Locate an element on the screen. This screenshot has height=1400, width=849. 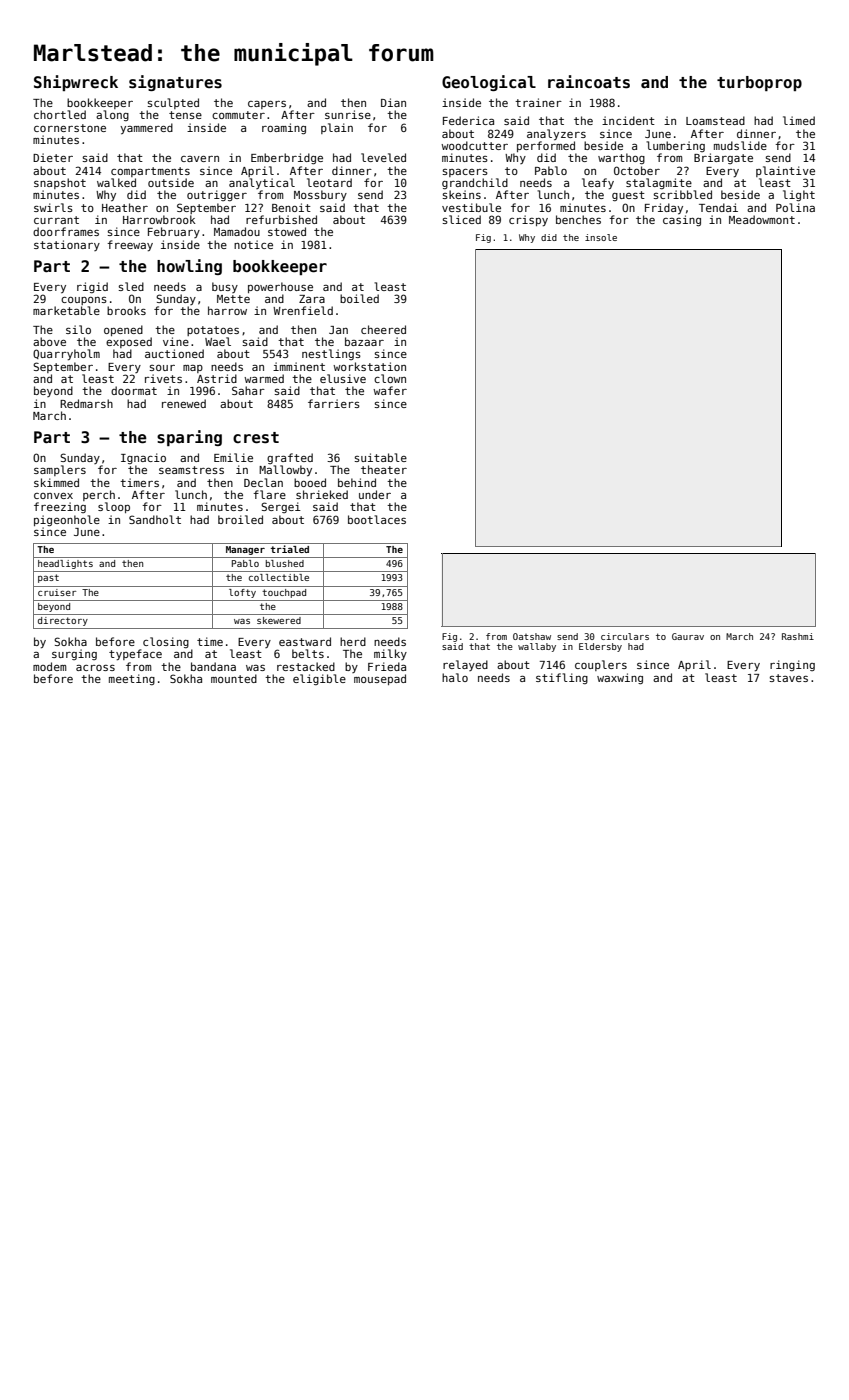
outside is located at coordinates (171, 182).
